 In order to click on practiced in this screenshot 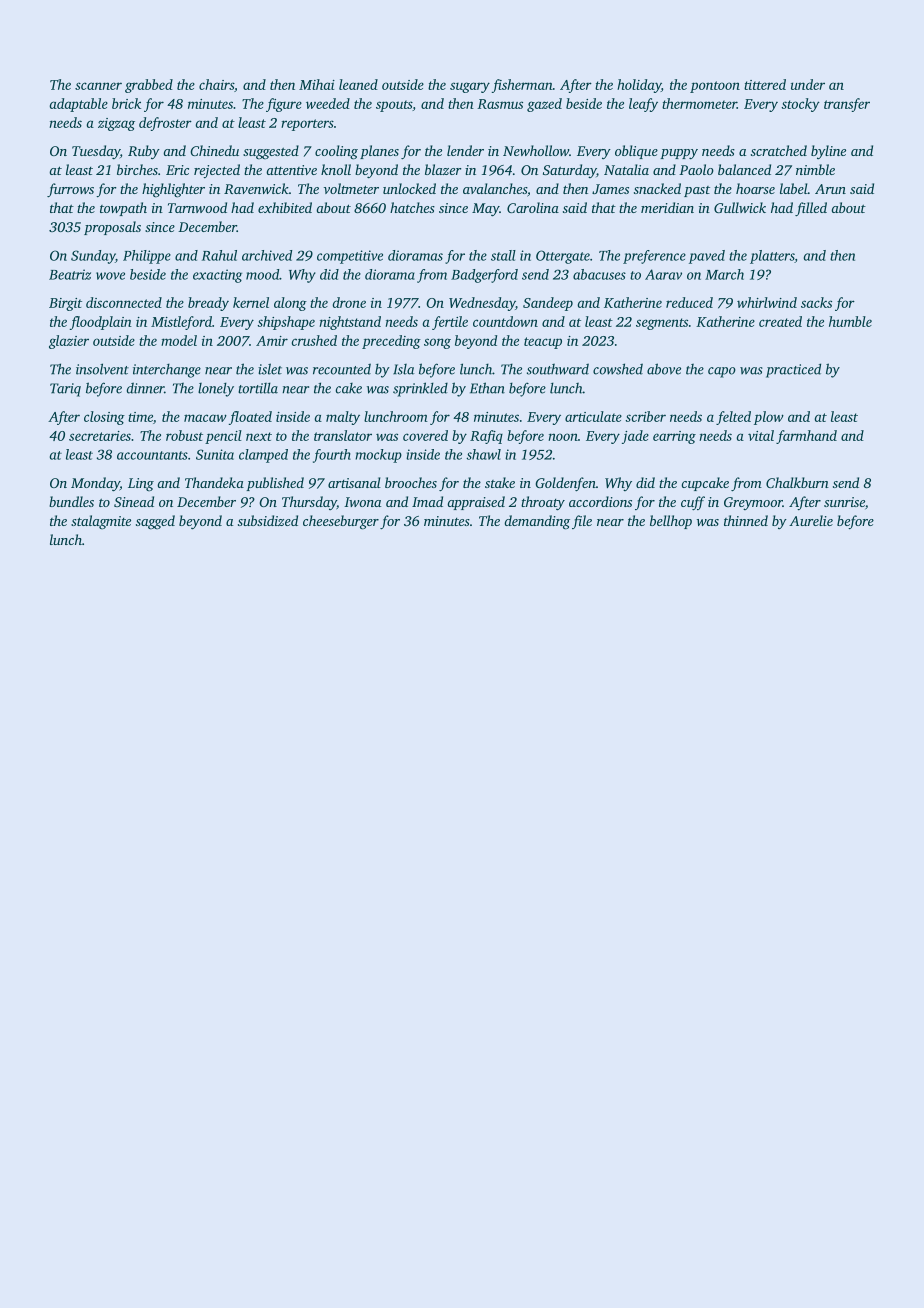, I will do `click(793, 370)`.
